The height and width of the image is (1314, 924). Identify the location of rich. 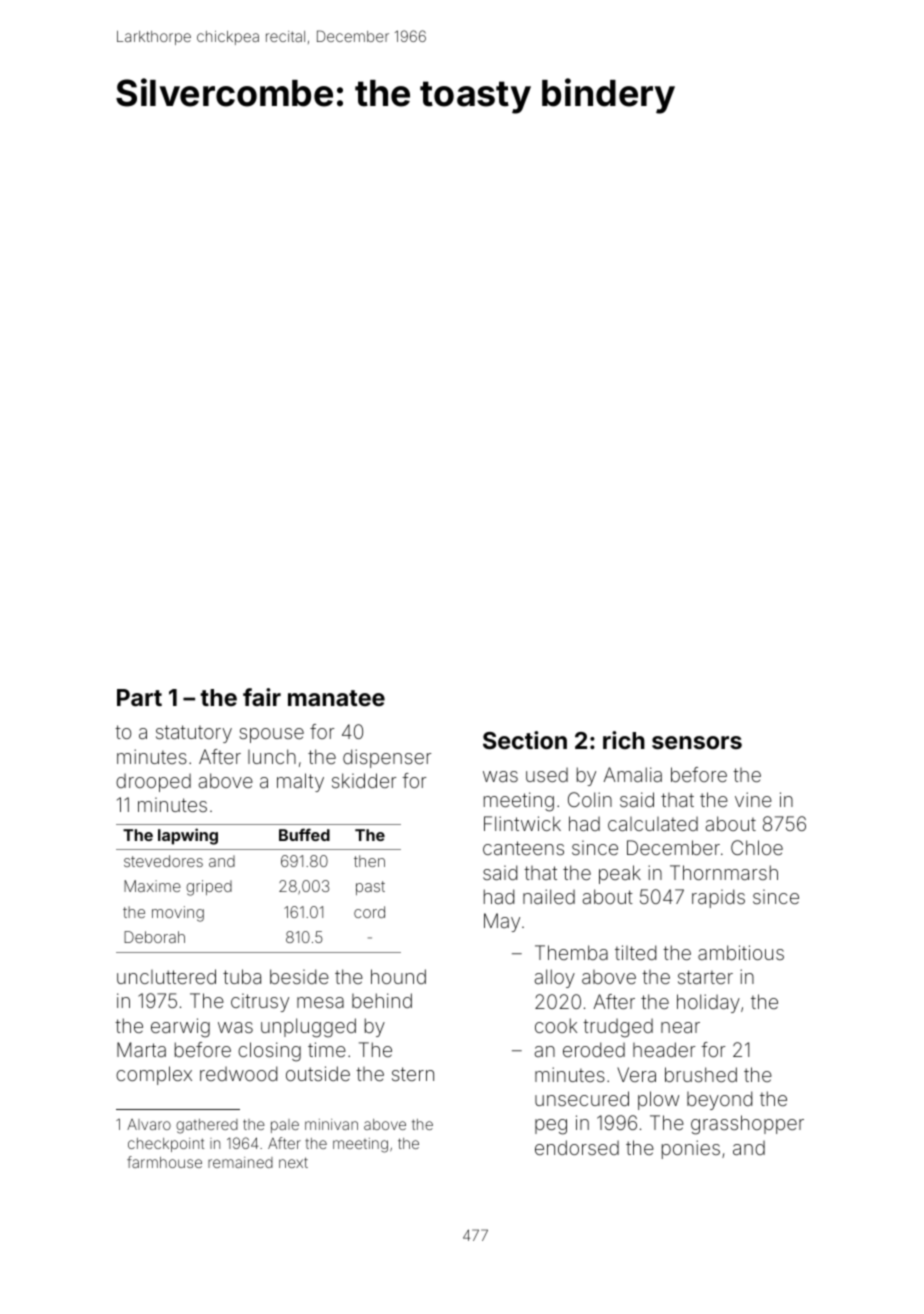
(624, 740).
